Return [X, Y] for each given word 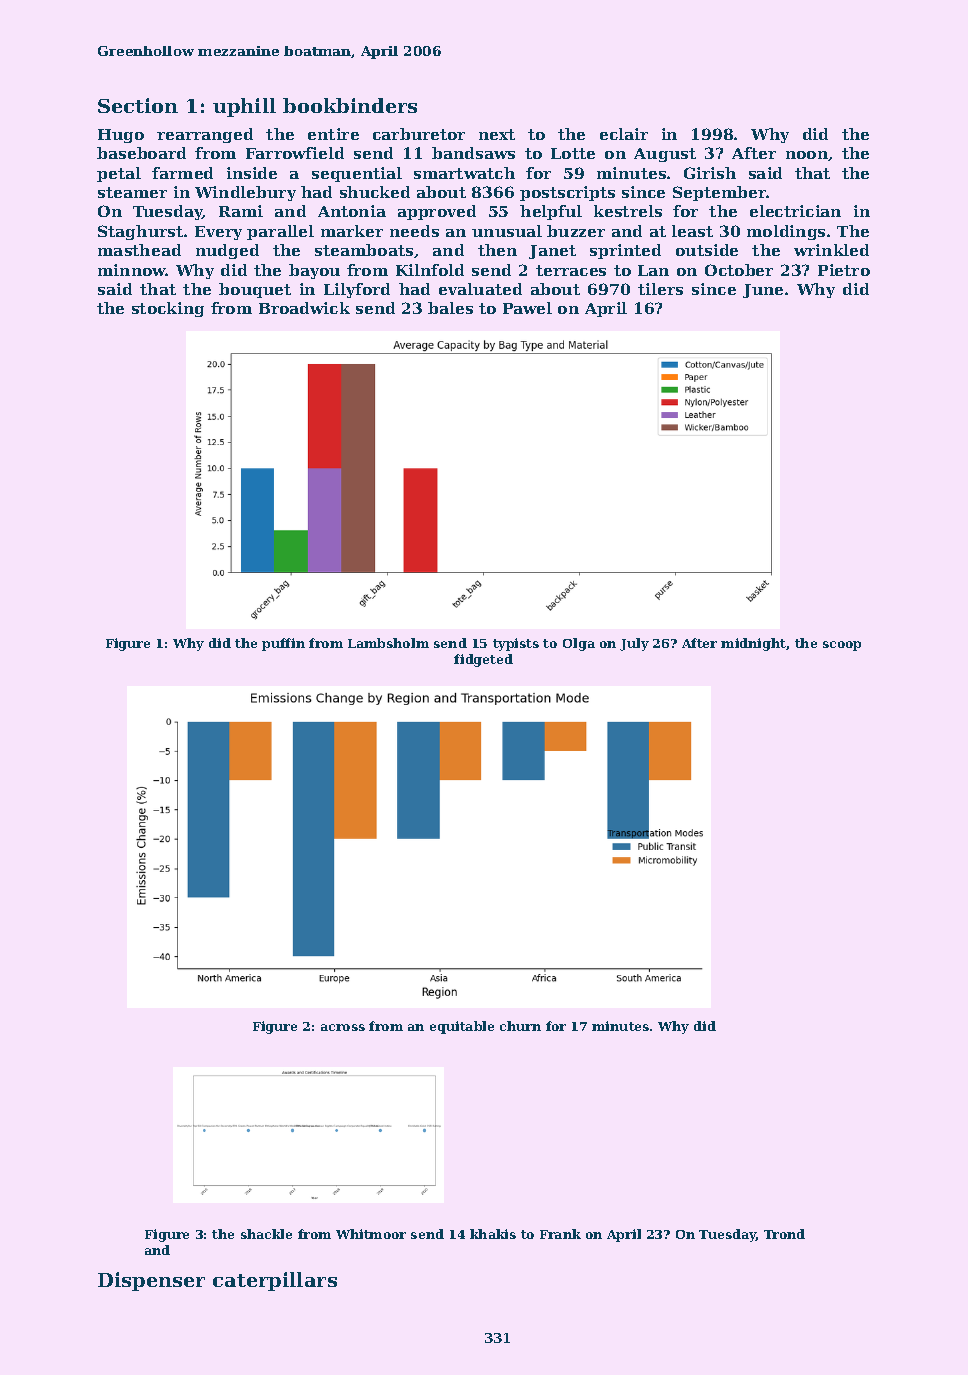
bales [450, 308]
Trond [784, 1234]
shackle [266, 1234]
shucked [375, 192]
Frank [560, 1234]
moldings [786, 232]
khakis [493, 1234]
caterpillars [275, 1281]
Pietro [844, 270]
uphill [244, 107]
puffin [283, 644]
